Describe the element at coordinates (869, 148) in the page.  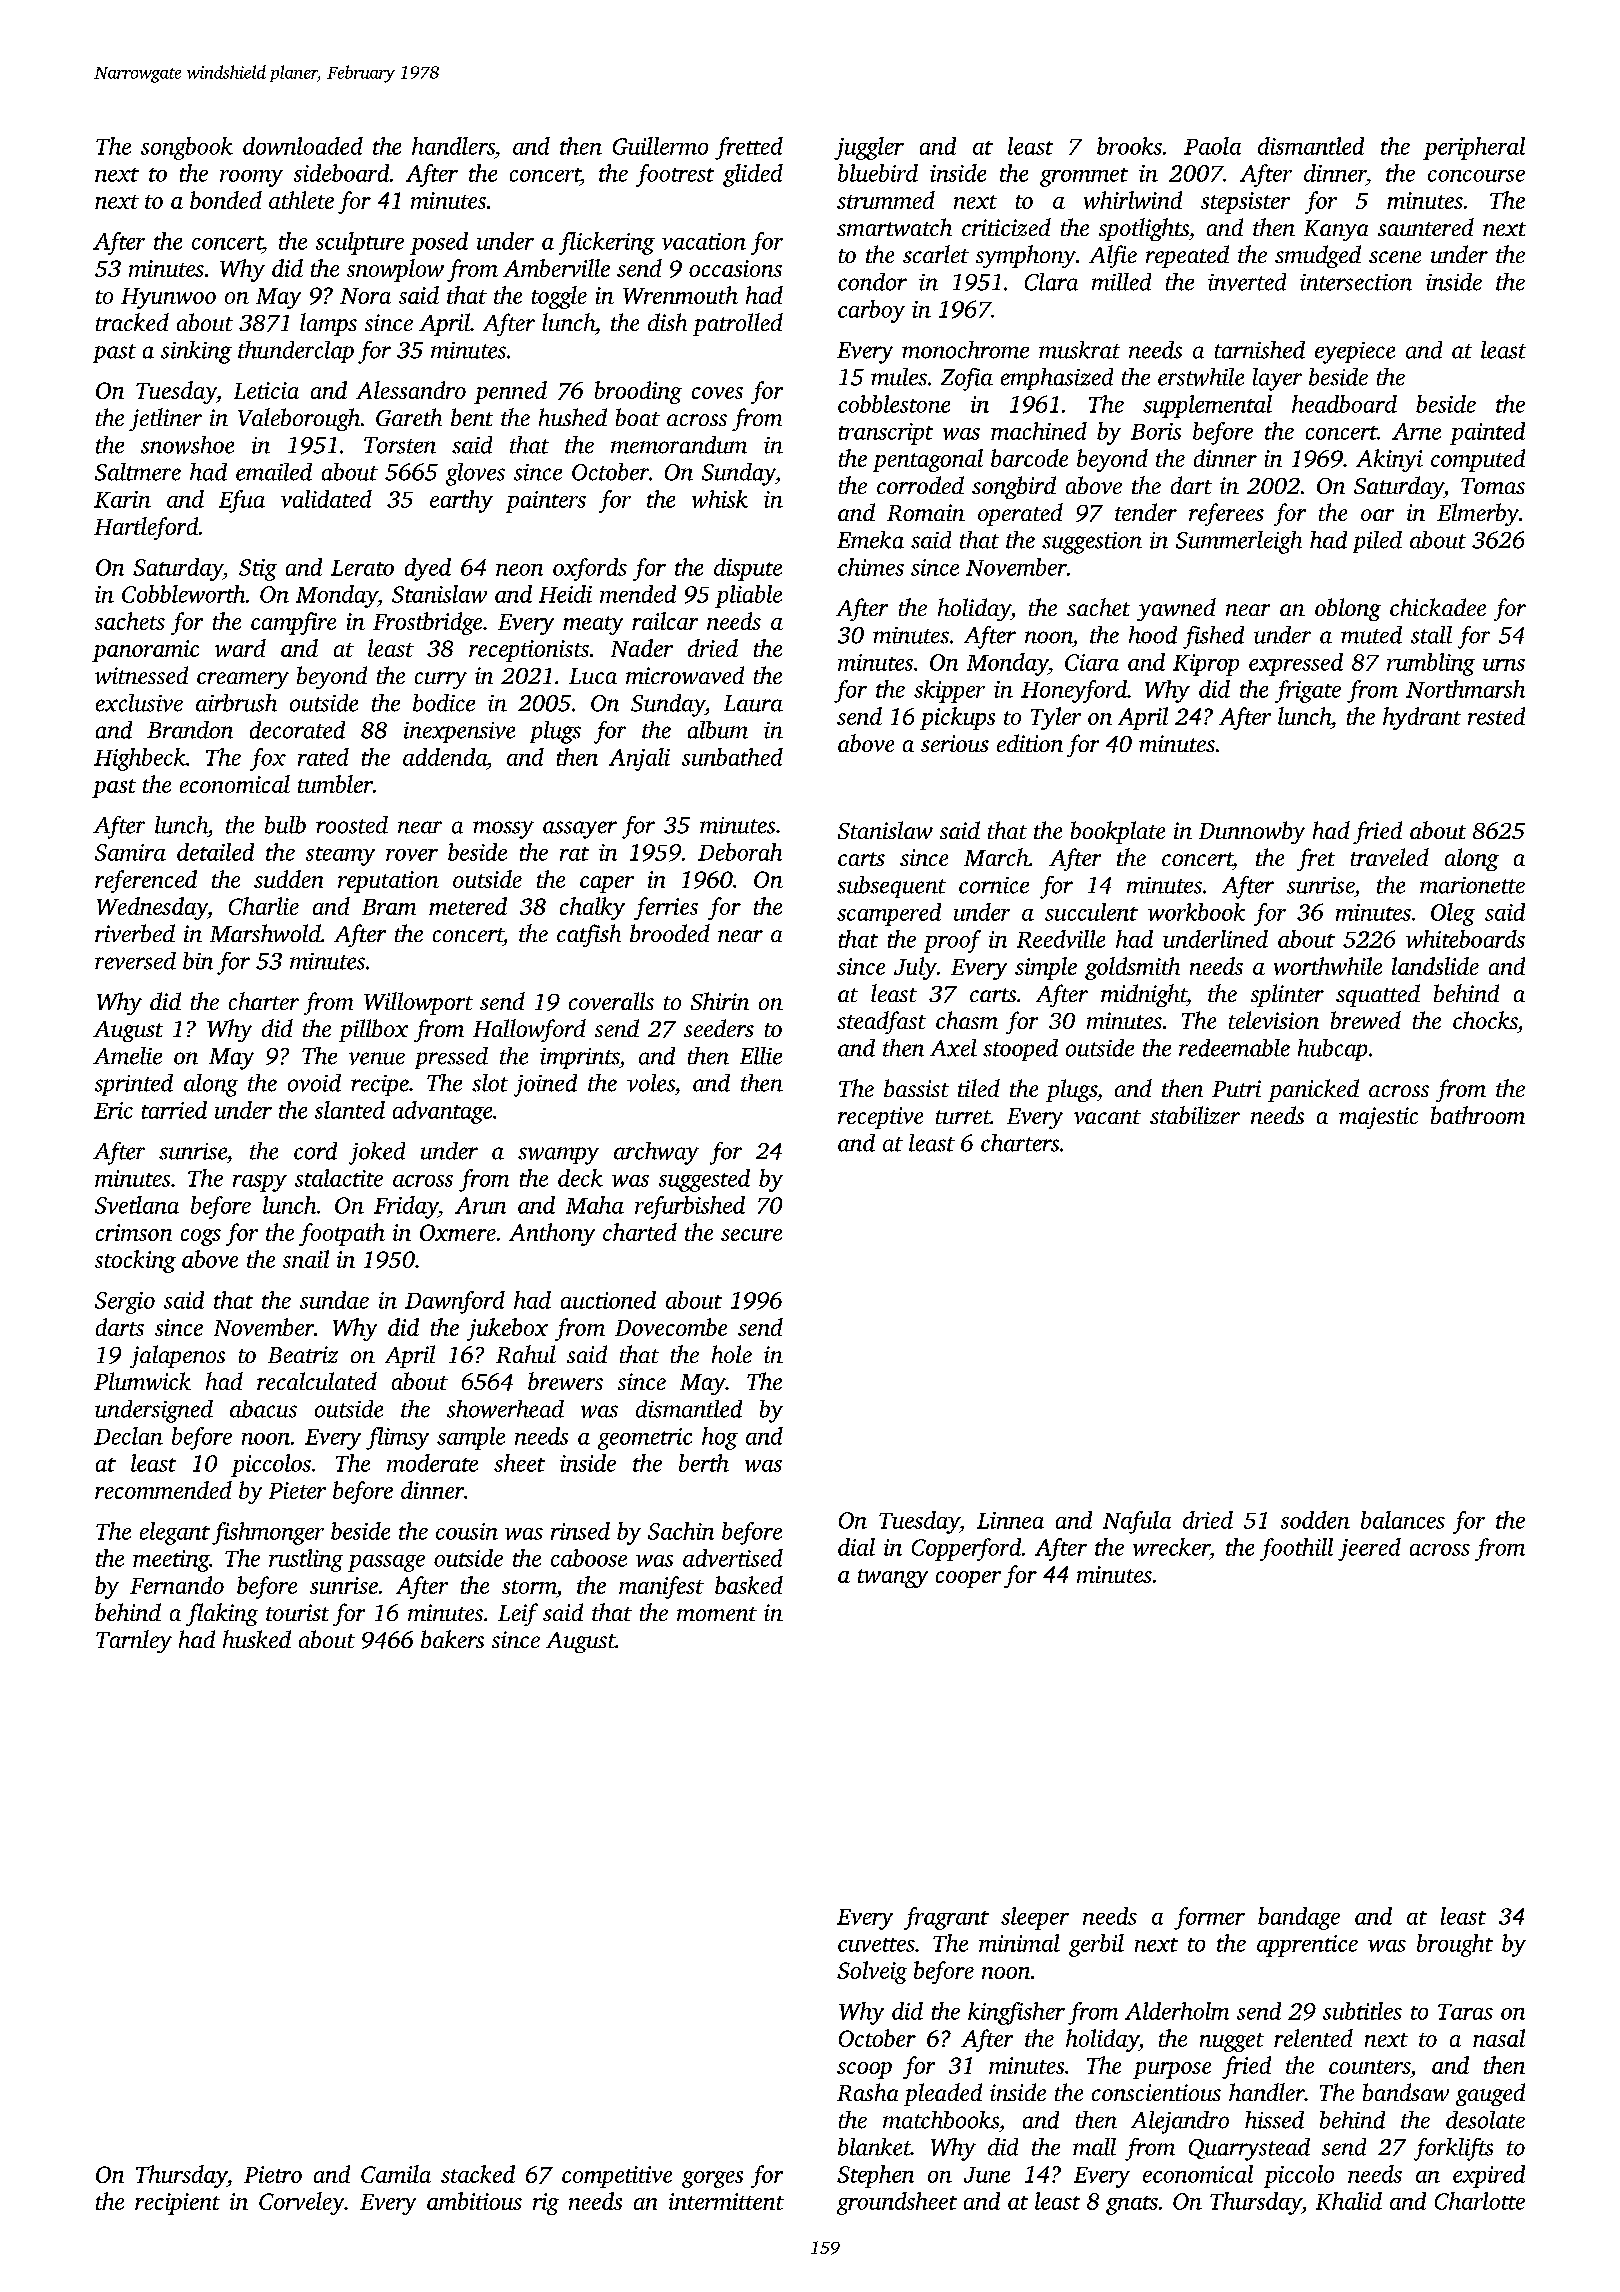
I see `juggler` at that location.
